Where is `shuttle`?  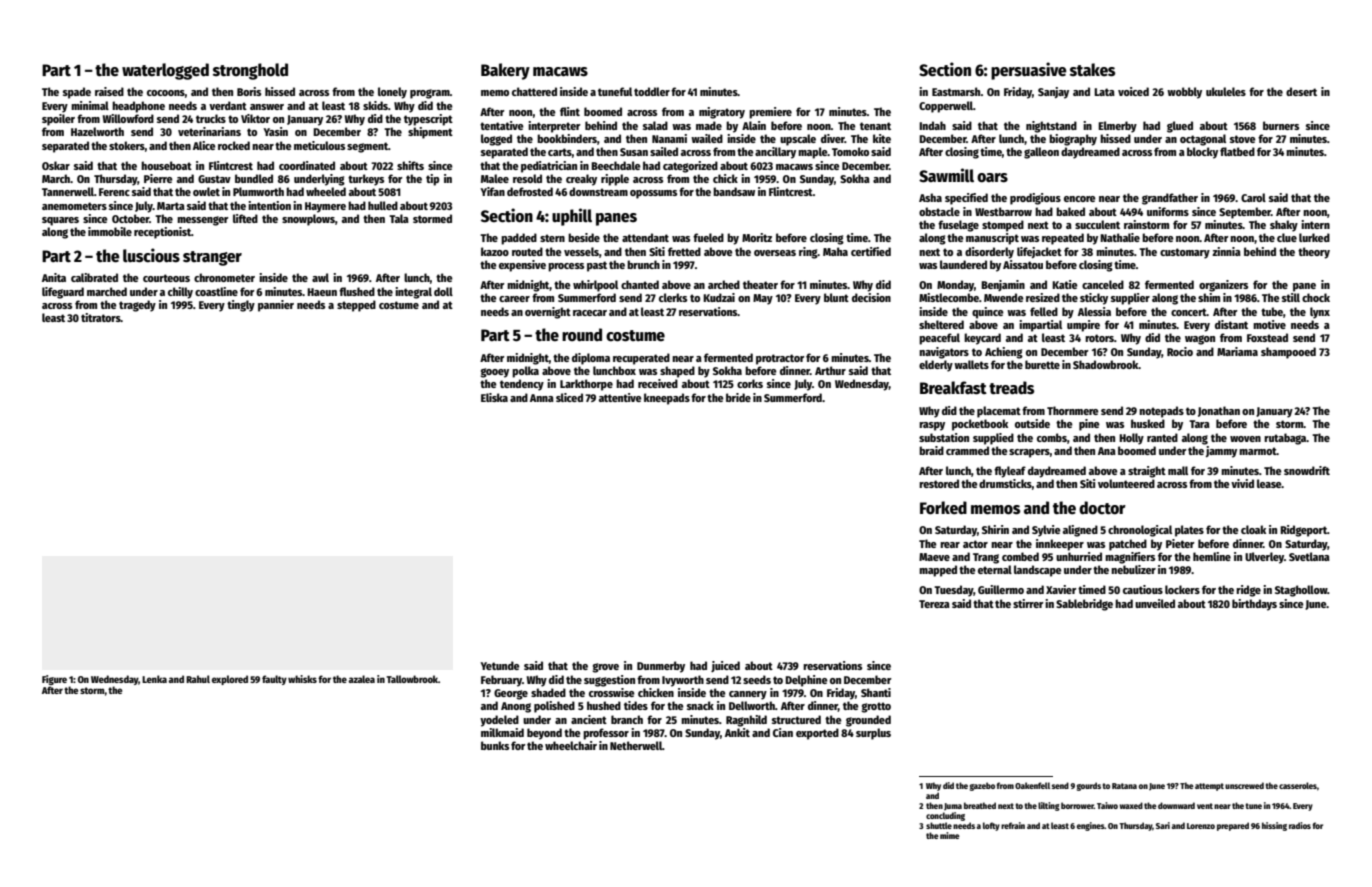
shuttle is located at coordinates (939, 825).
